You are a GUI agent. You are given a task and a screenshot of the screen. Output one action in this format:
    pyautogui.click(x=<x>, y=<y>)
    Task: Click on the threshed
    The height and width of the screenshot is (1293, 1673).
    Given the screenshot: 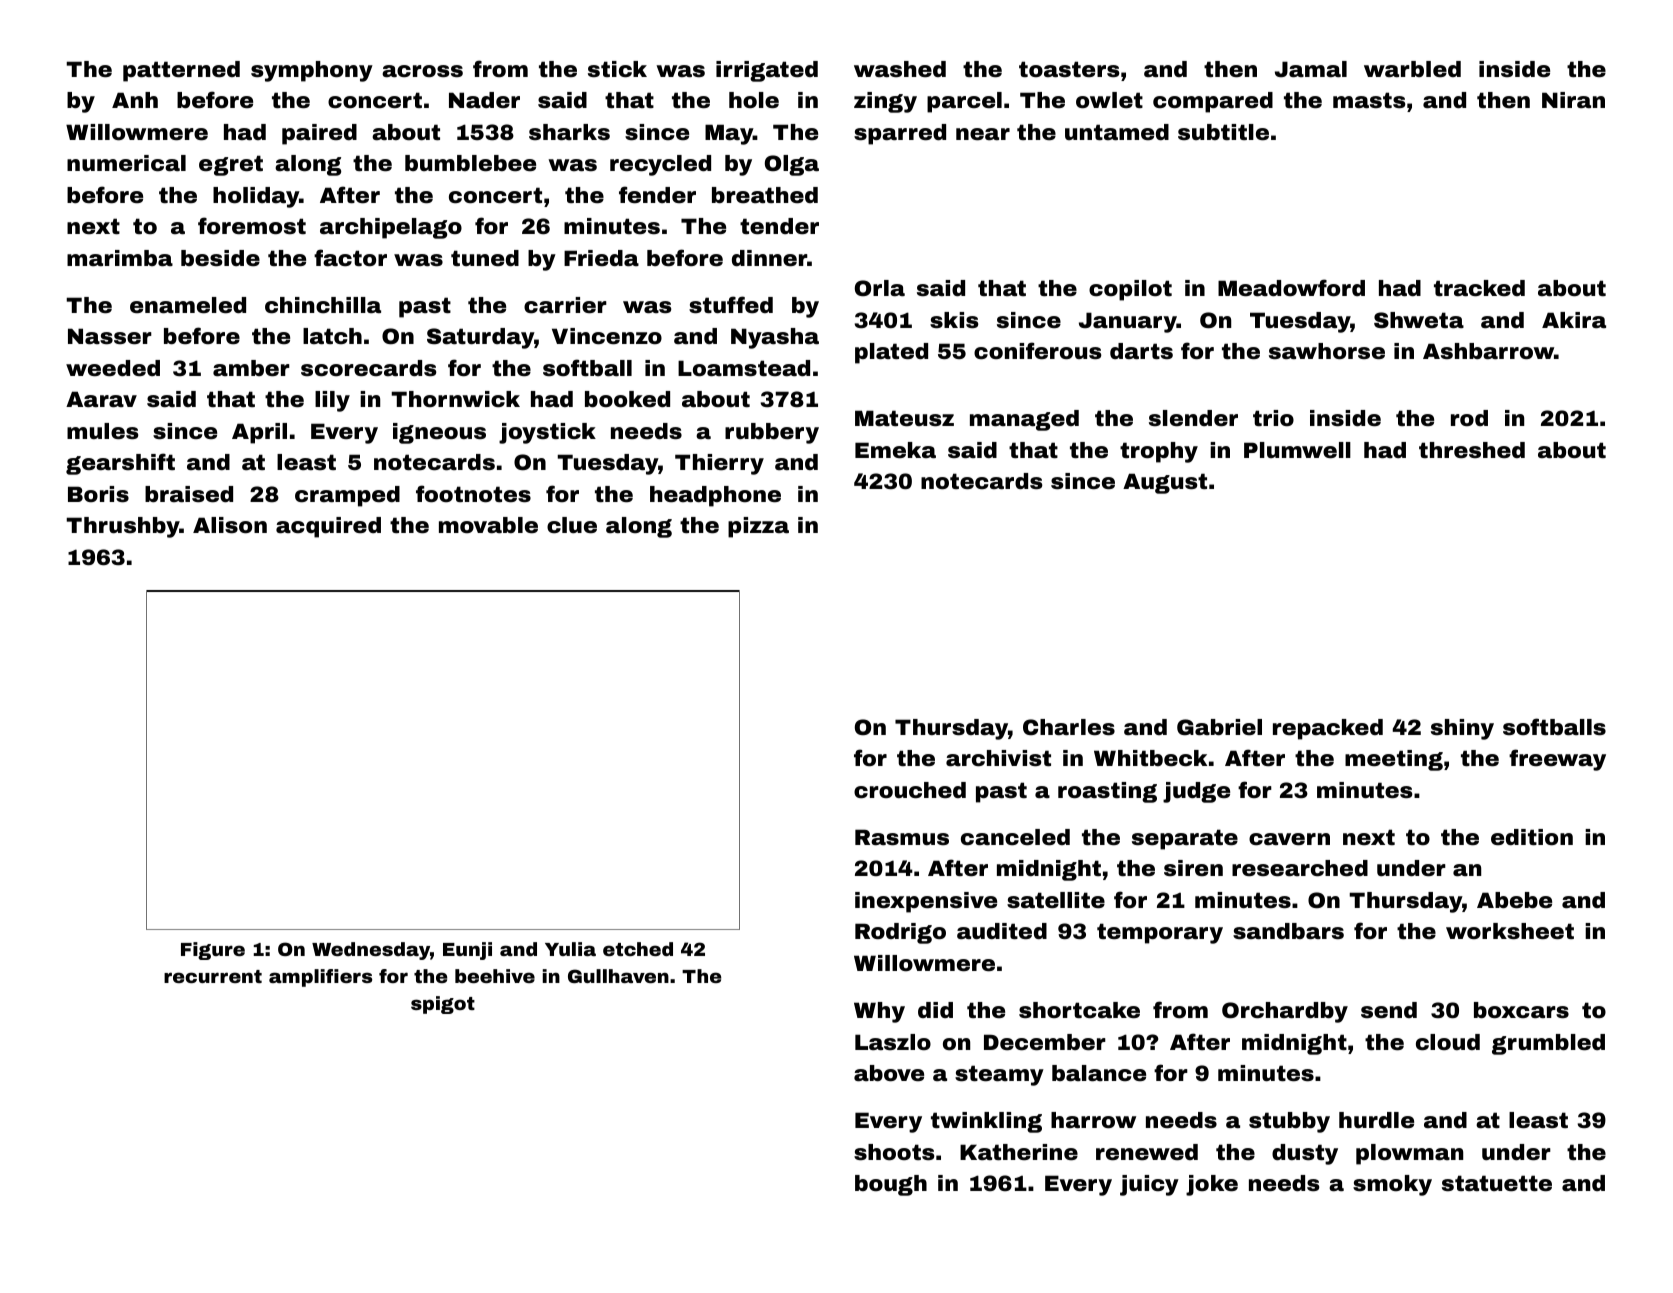 What is the action you would take?
    pyautogui.click(x=1472, y=450)
